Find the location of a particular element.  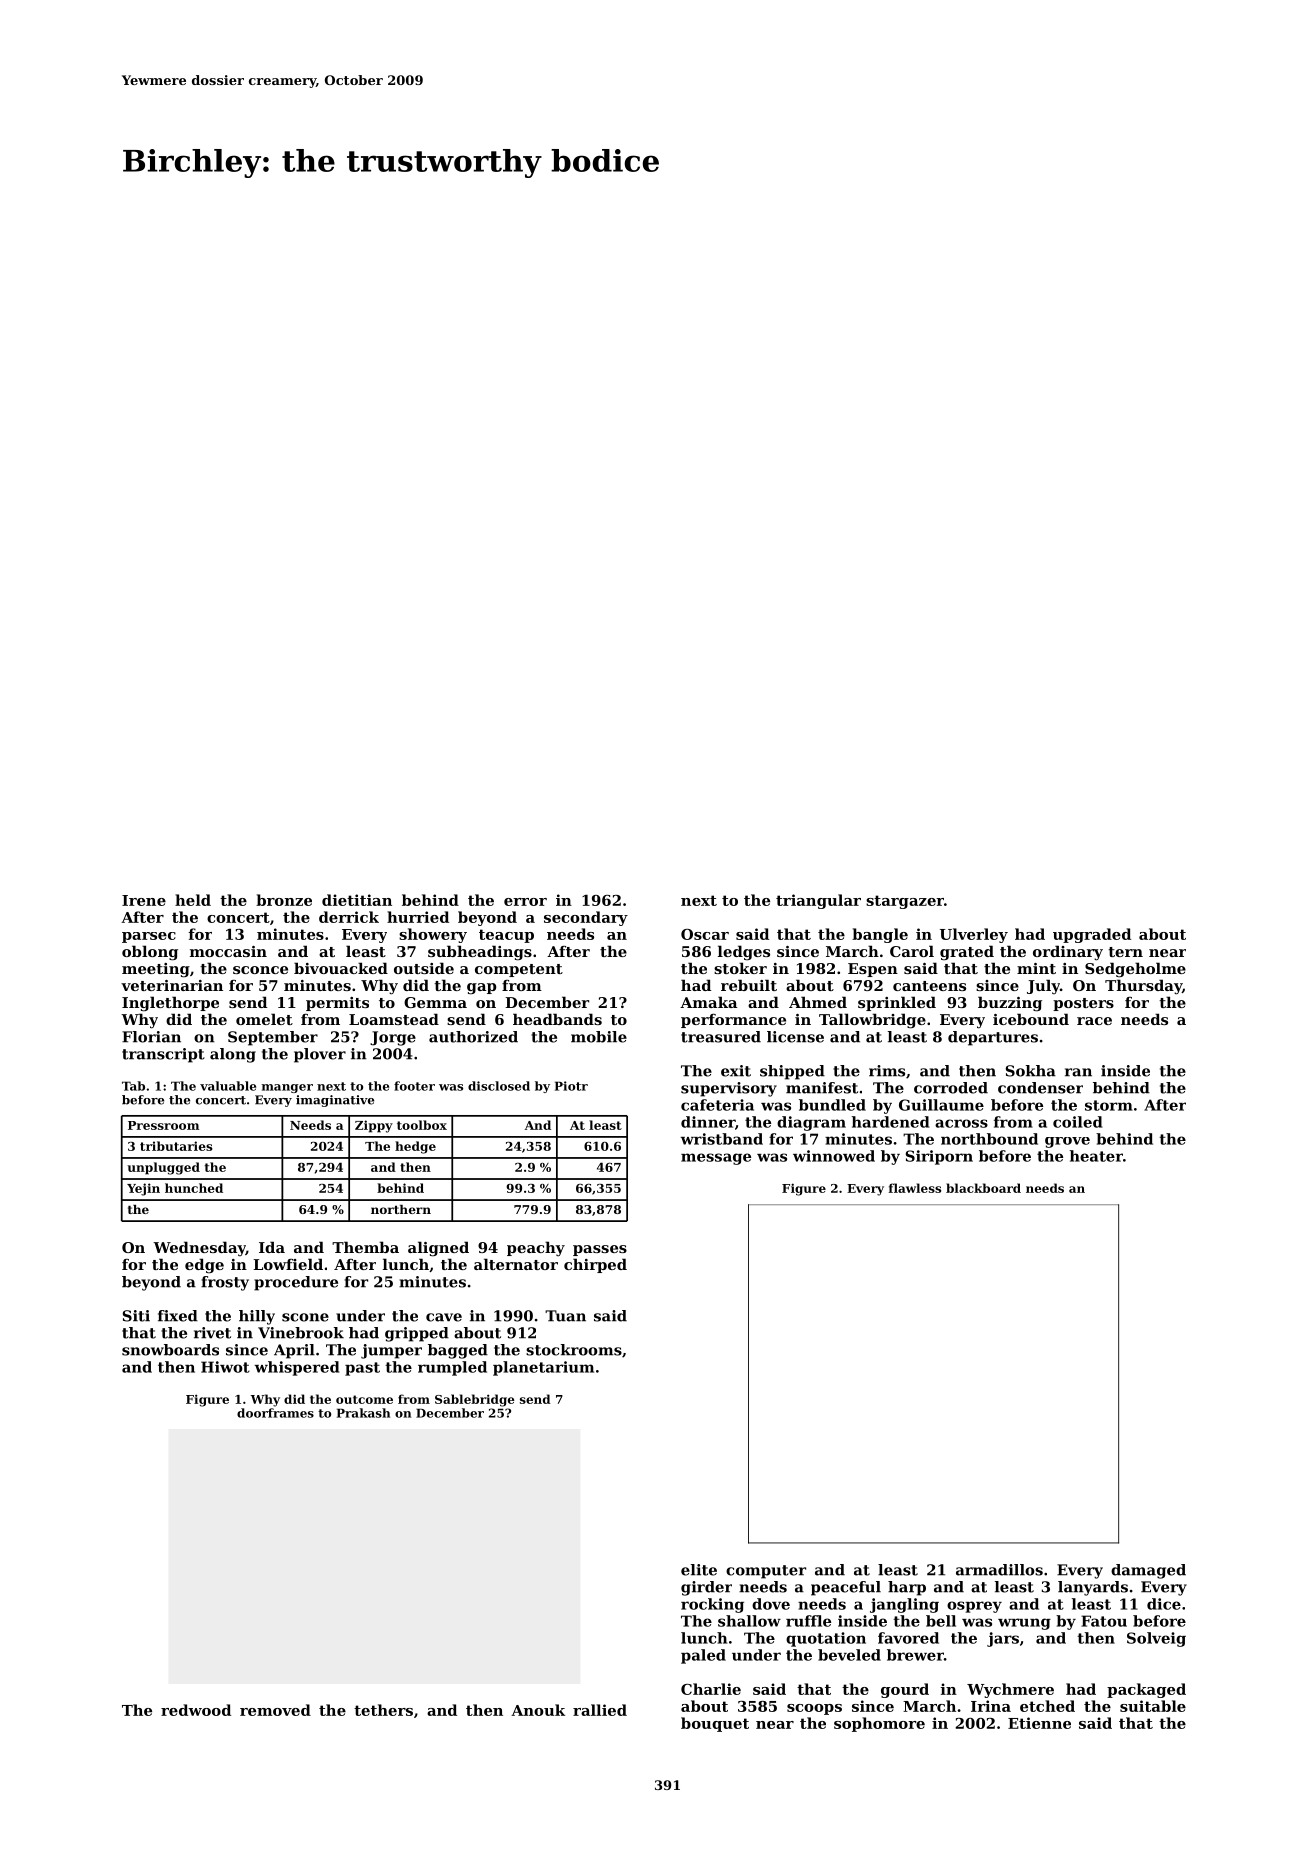

snowboards is located at coordinates (170, 1350).
